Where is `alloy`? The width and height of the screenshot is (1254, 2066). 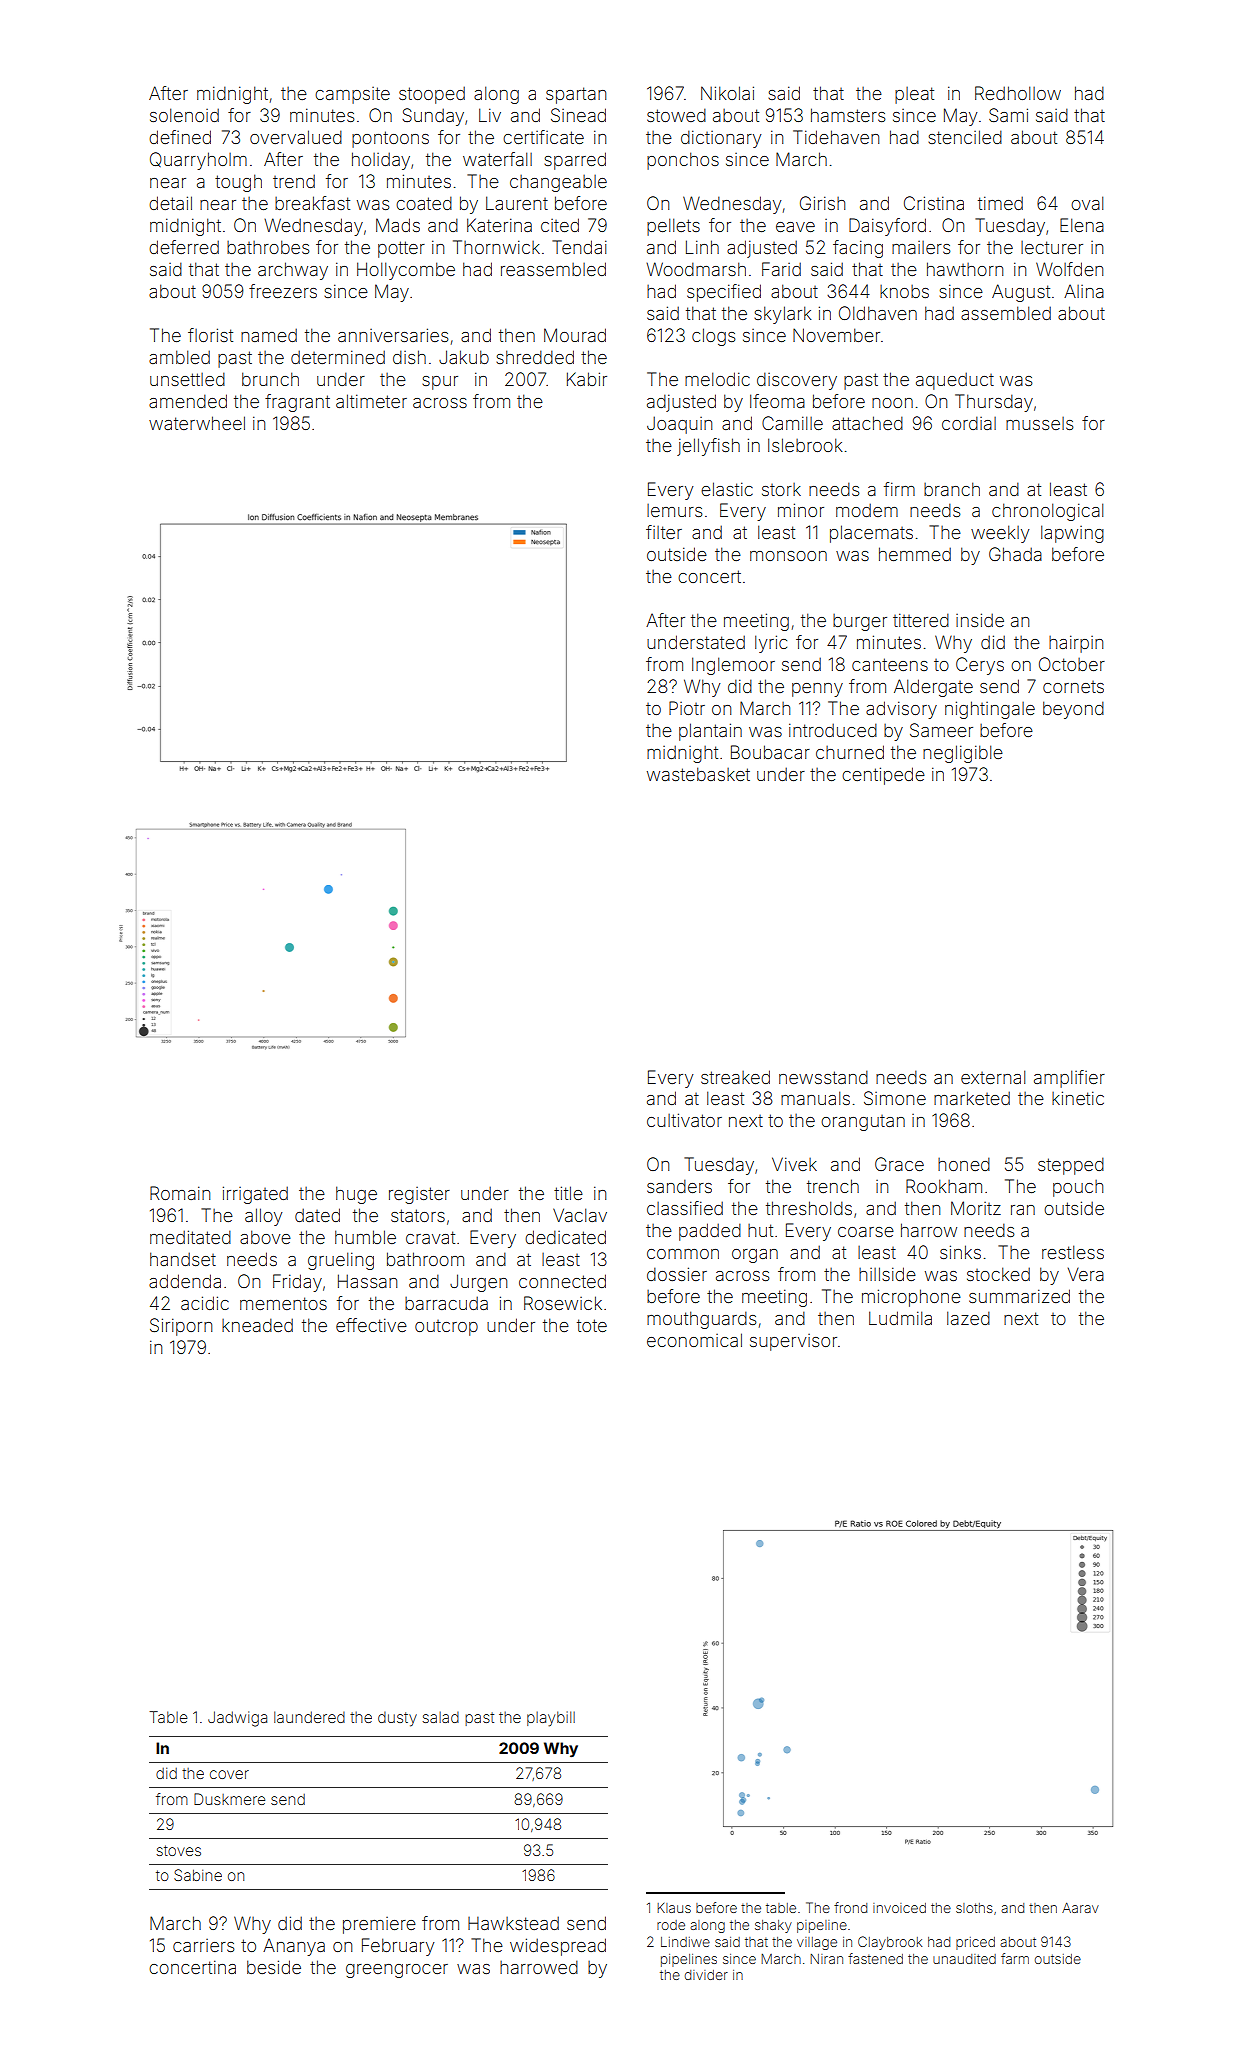
alloy is located at coordinates (263, 1217).
